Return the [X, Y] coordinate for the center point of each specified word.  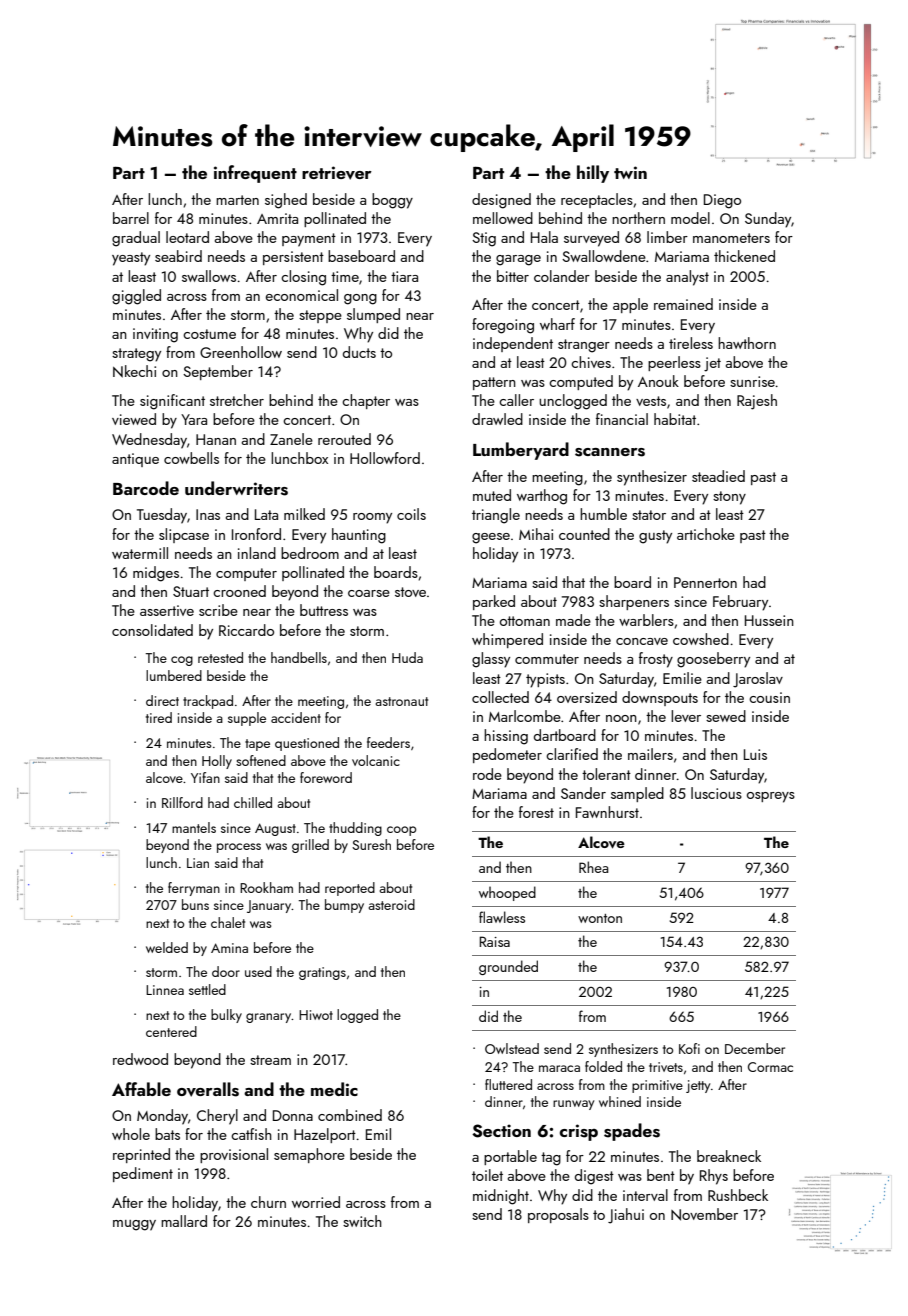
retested [220, 657]
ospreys [771, 797]
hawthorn [747, 343]
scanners [610, 452]
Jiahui [626, 1216]
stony [729, 498]
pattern [494, 383]
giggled [136, 297]
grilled [310, 846]
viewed [134, 419]
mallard [184, 1221]
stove [410, 592]
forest [536, 812]
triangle [496, 516]
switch [362, 1221]
